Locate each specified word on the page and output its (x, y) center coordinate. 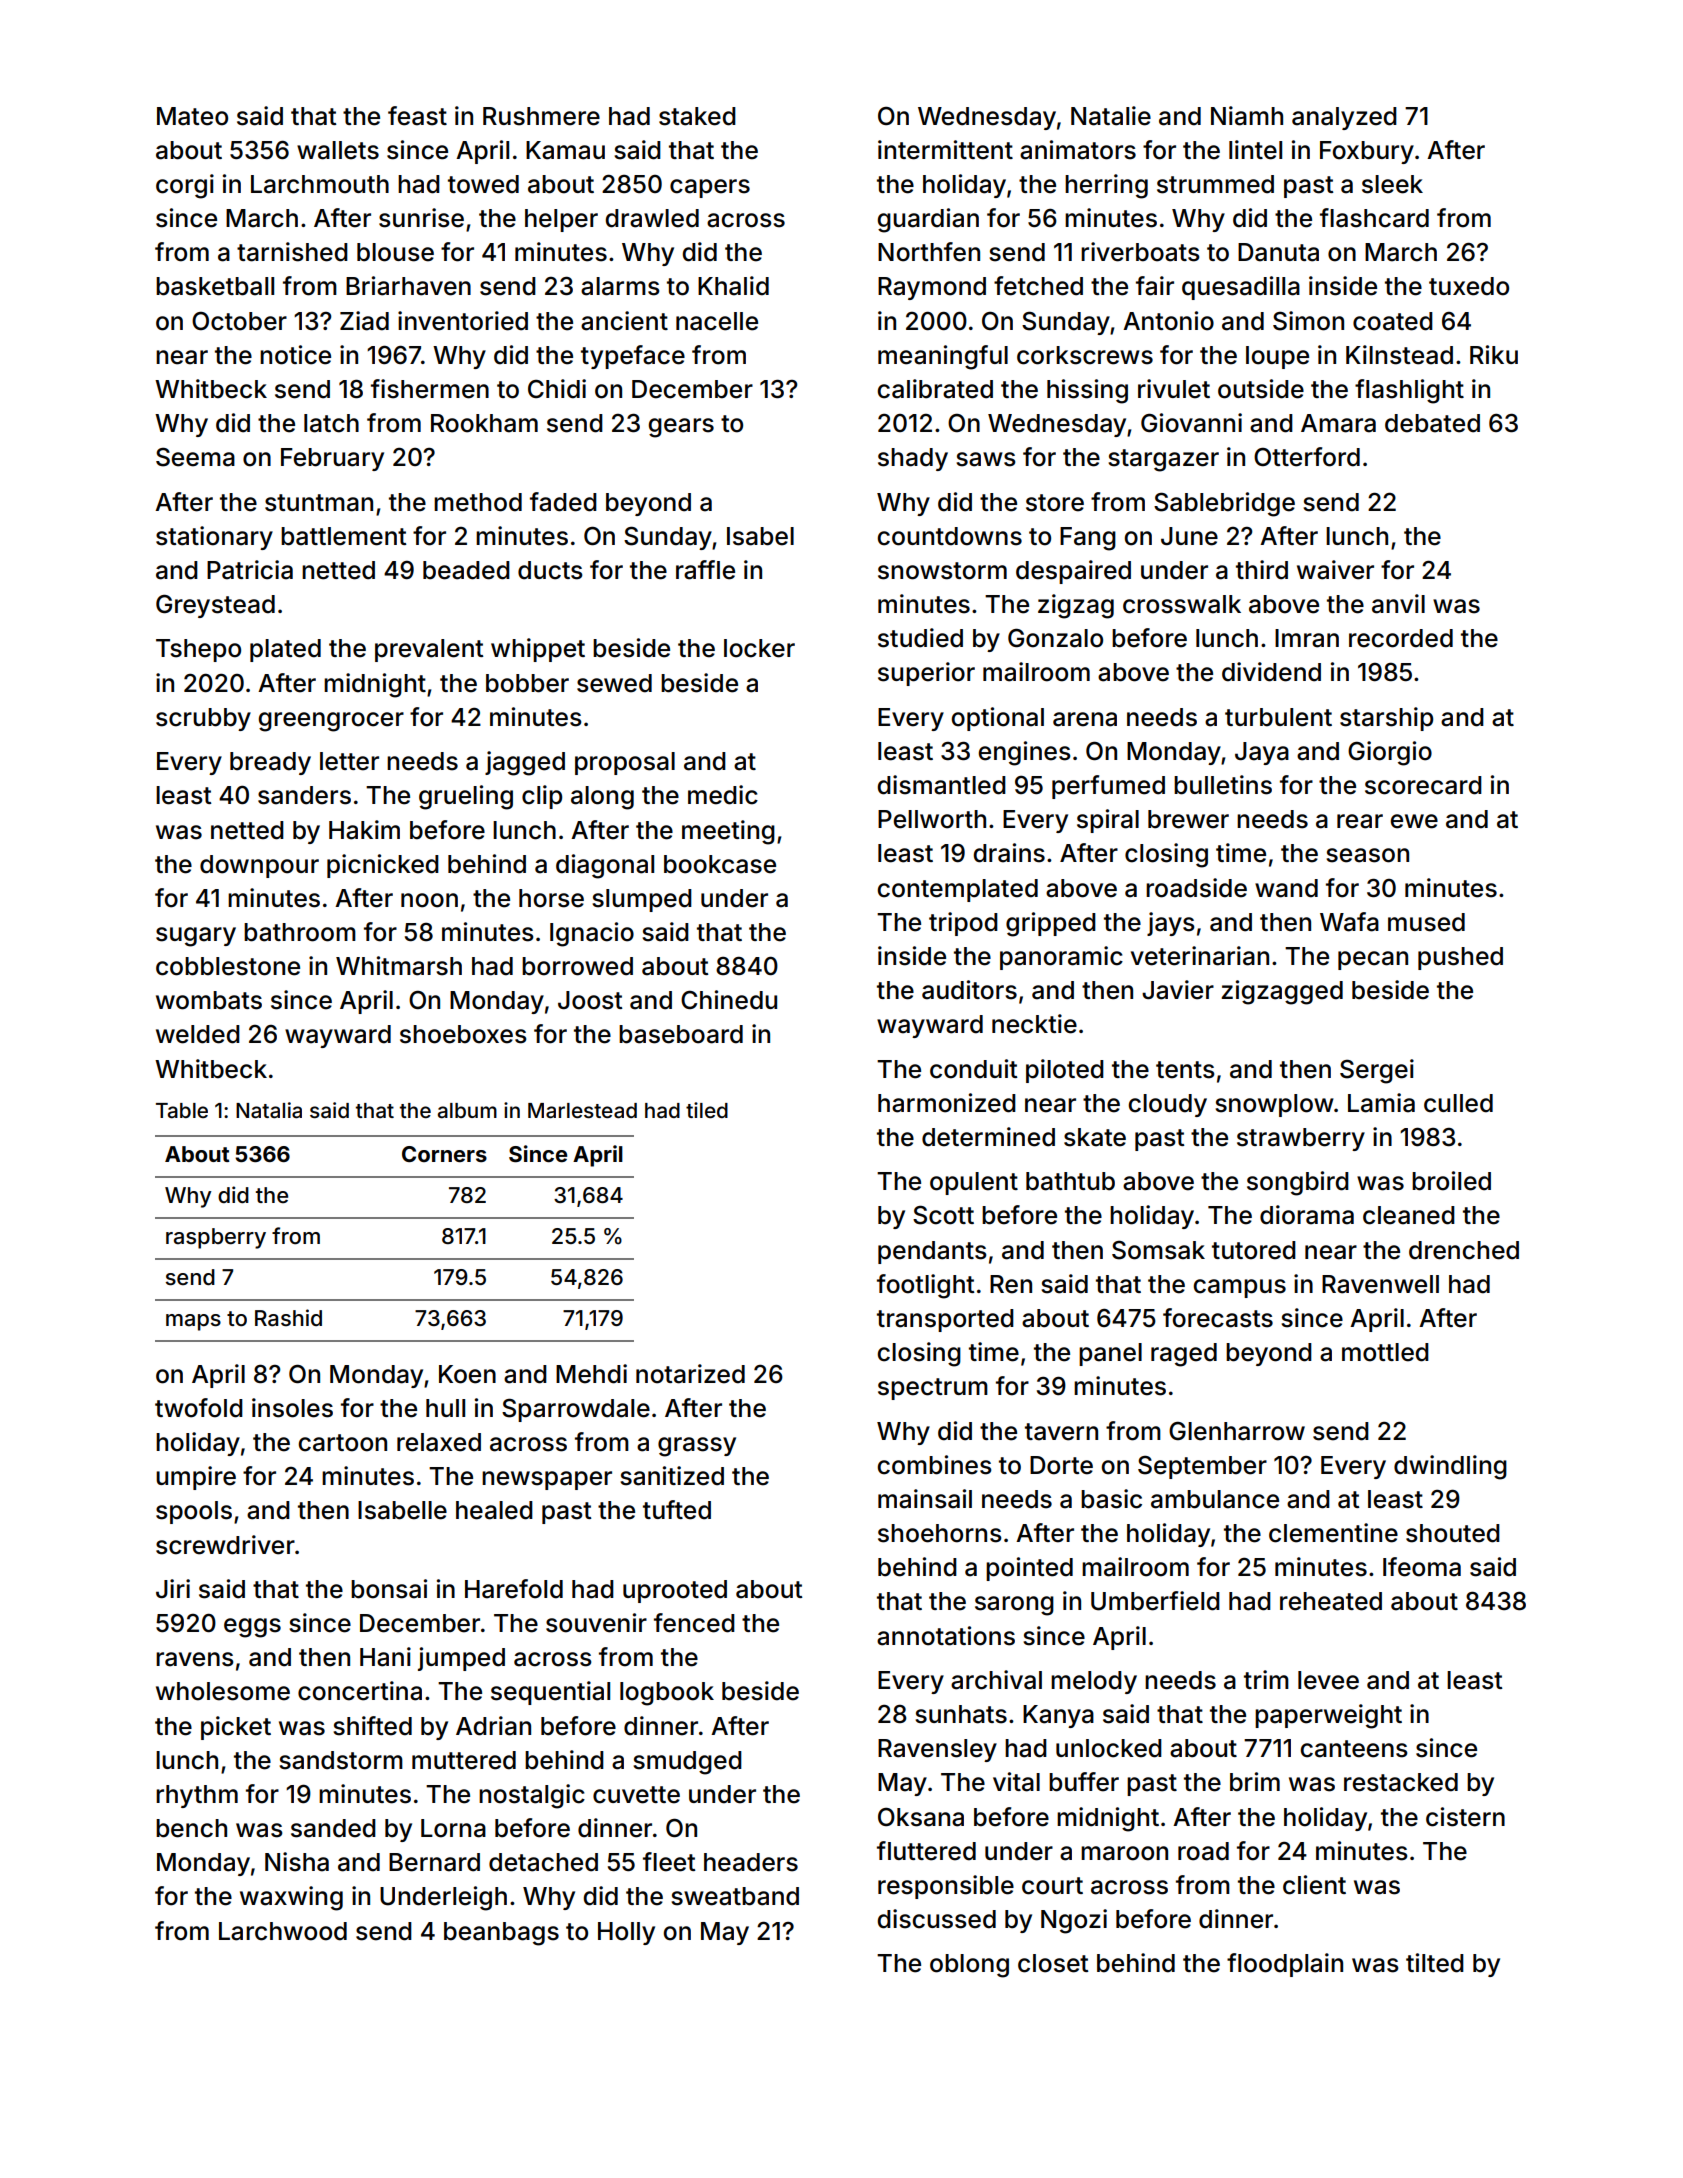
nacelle (717, 321)
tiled (707, 1110)
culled (1458, 1103)
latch (331, 423)
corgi (185, 186)
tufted (677, 1510)
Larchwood (283, 1931)
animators (1078, 150)
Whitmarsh (399, 966)
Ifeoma (1422, 1567)
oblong (969, 1966)
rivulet (1174, 389)
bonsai (389, 1589)
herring (1106, 186)
